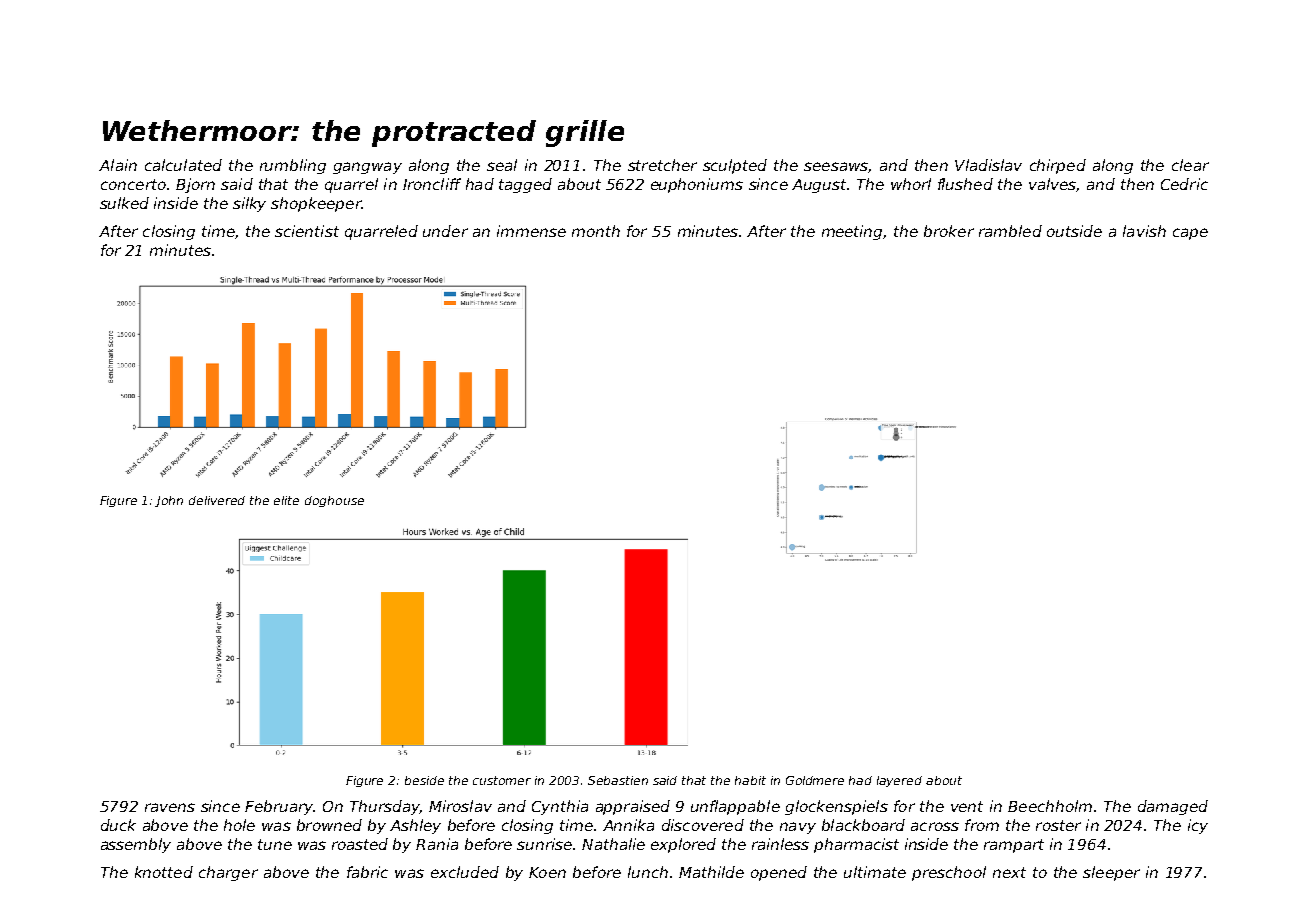 The image size is (1308, 924). What do you see at coordinates (1010, 231) in the document?
I see `rambled` at bounding box center [1010, 231].
